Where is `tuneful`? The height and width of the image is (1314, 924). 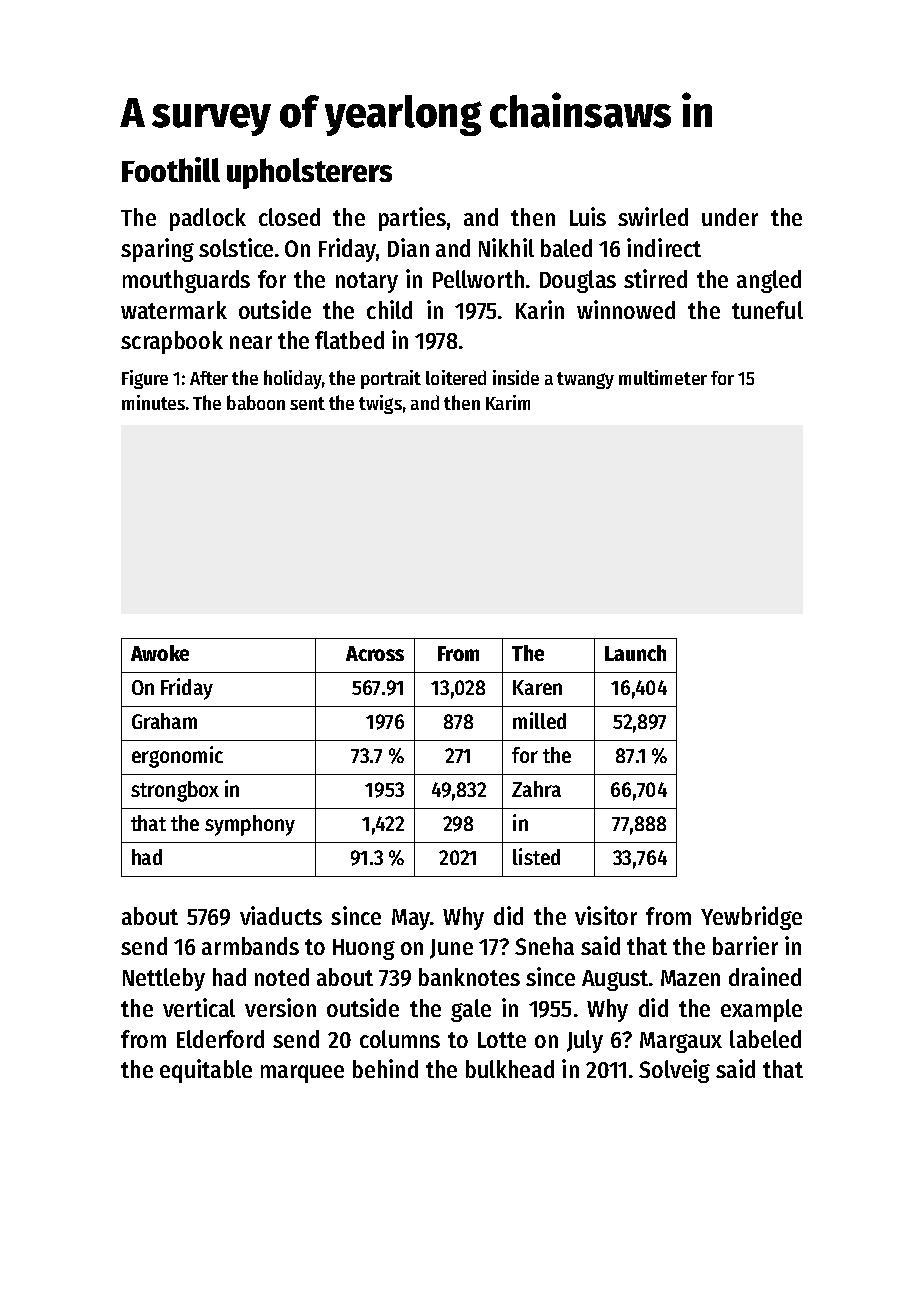
tuneful is located at coordinates (767, 310).
